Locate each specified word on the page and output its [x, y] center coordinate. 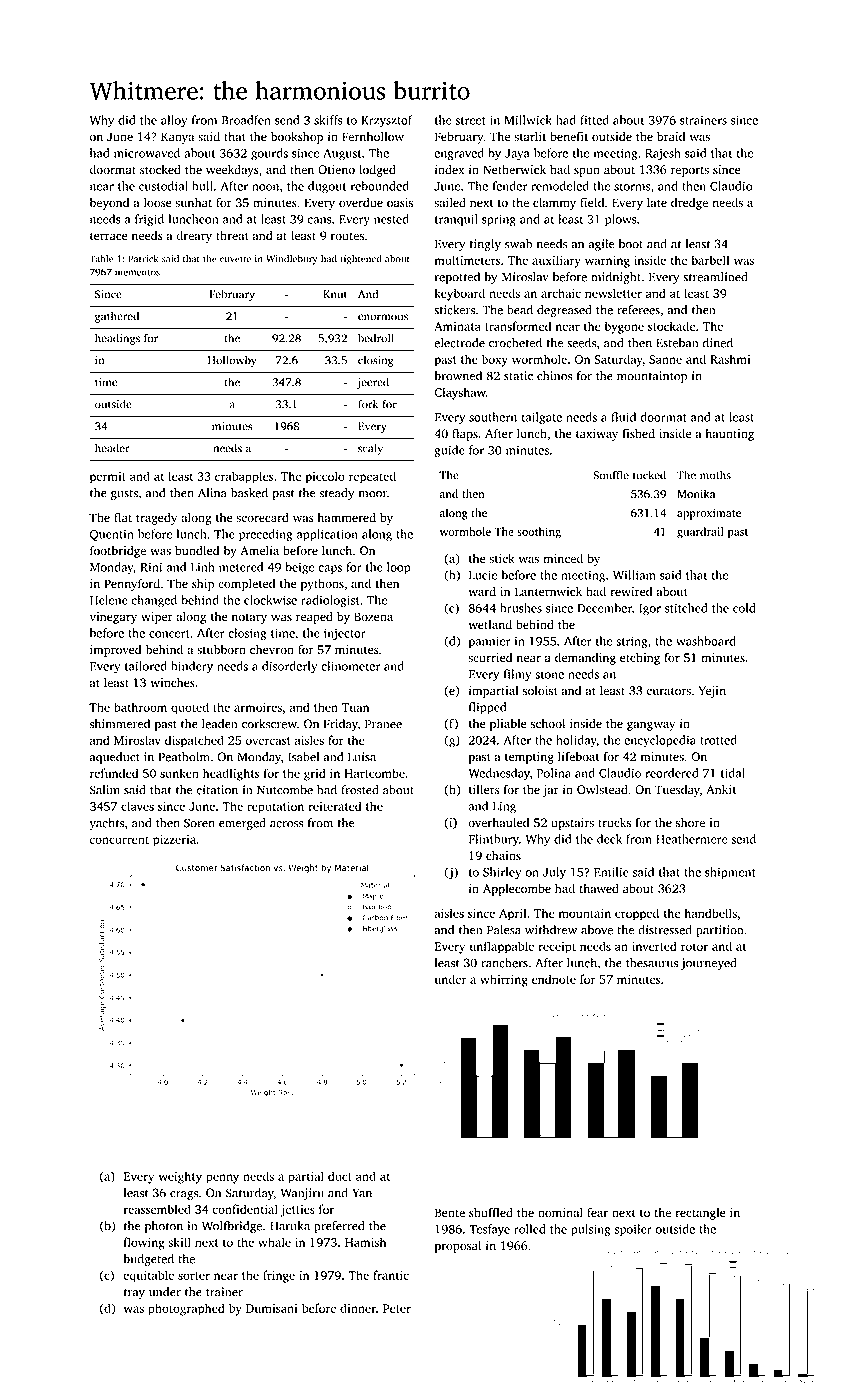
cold [744, 608]
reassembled [157, 1209]
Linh [203, 567]
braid [671, 137]
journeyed [709, 964]
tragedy [156, 519]
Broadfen [246, 120]
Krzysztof [387, 121]
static [518, 376]
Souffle [611, 475]
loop [399, 568]
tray [134, 1294]
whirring [504, 980]
